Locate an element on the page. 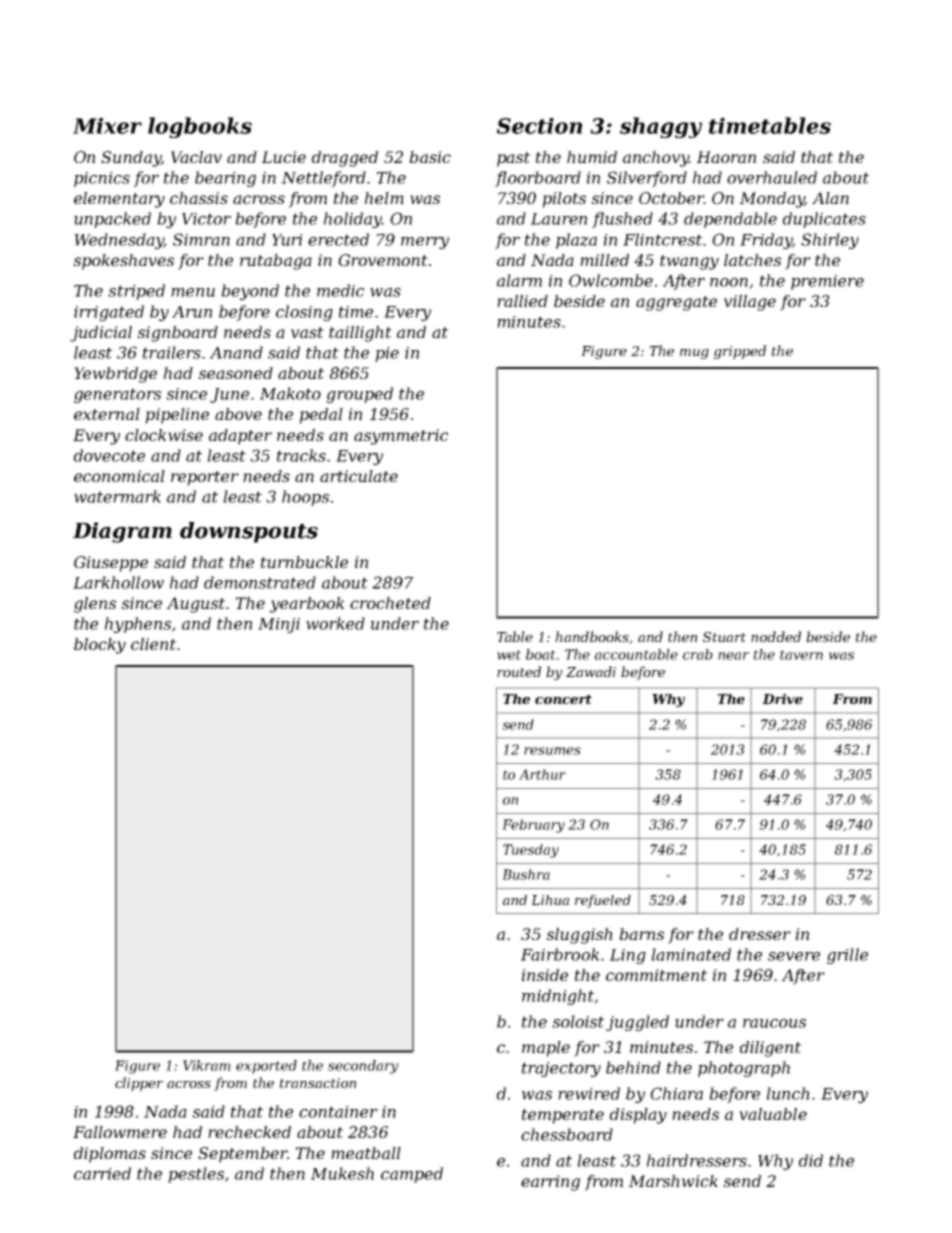 The height and width of the document is (1233, 952). tavern is located at coordinates (801, 655).
